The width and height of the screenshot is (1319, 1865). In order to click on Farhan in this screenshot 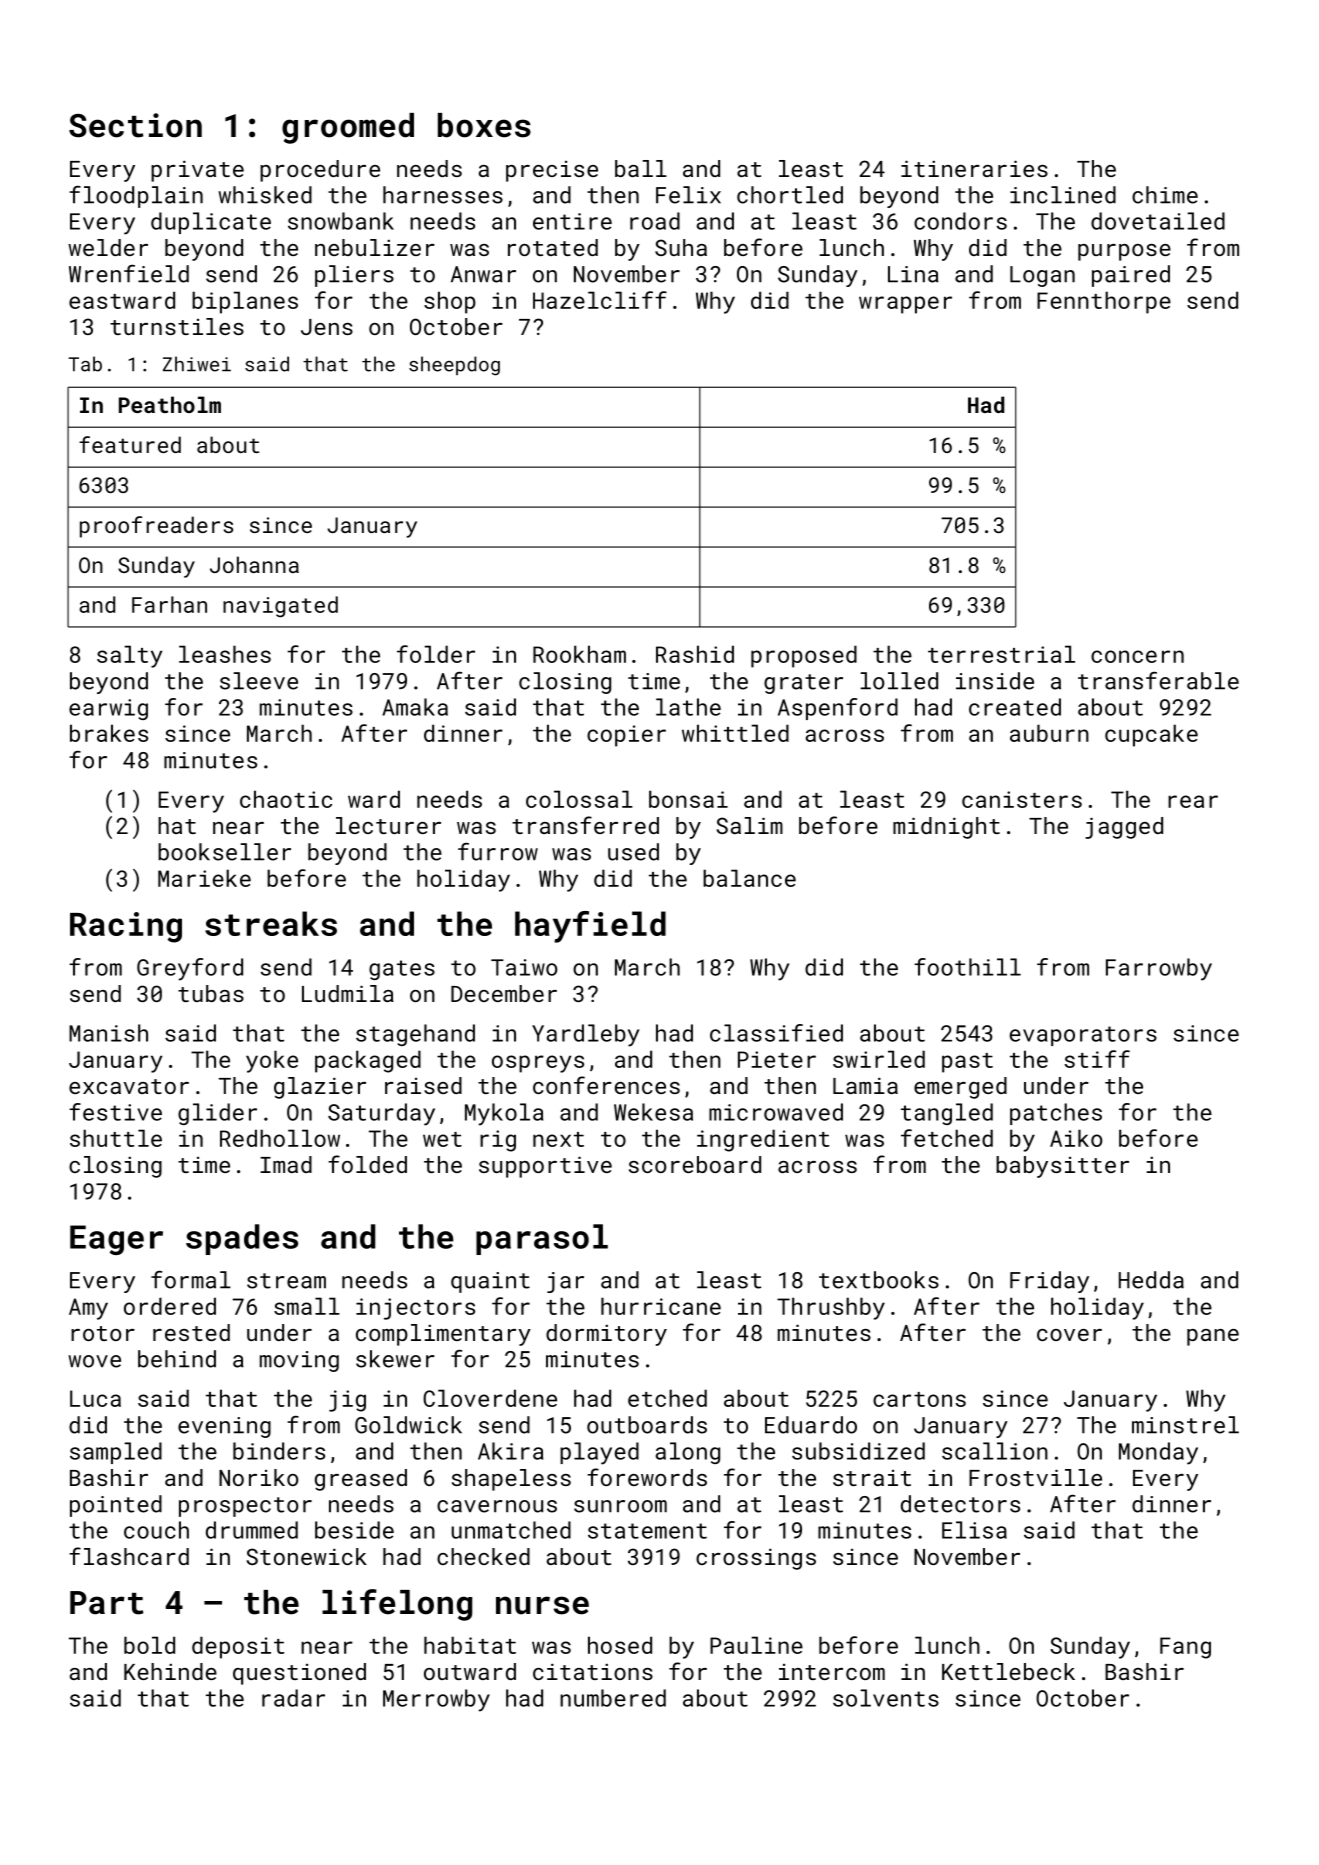, I will do `click(169, 604)`.
